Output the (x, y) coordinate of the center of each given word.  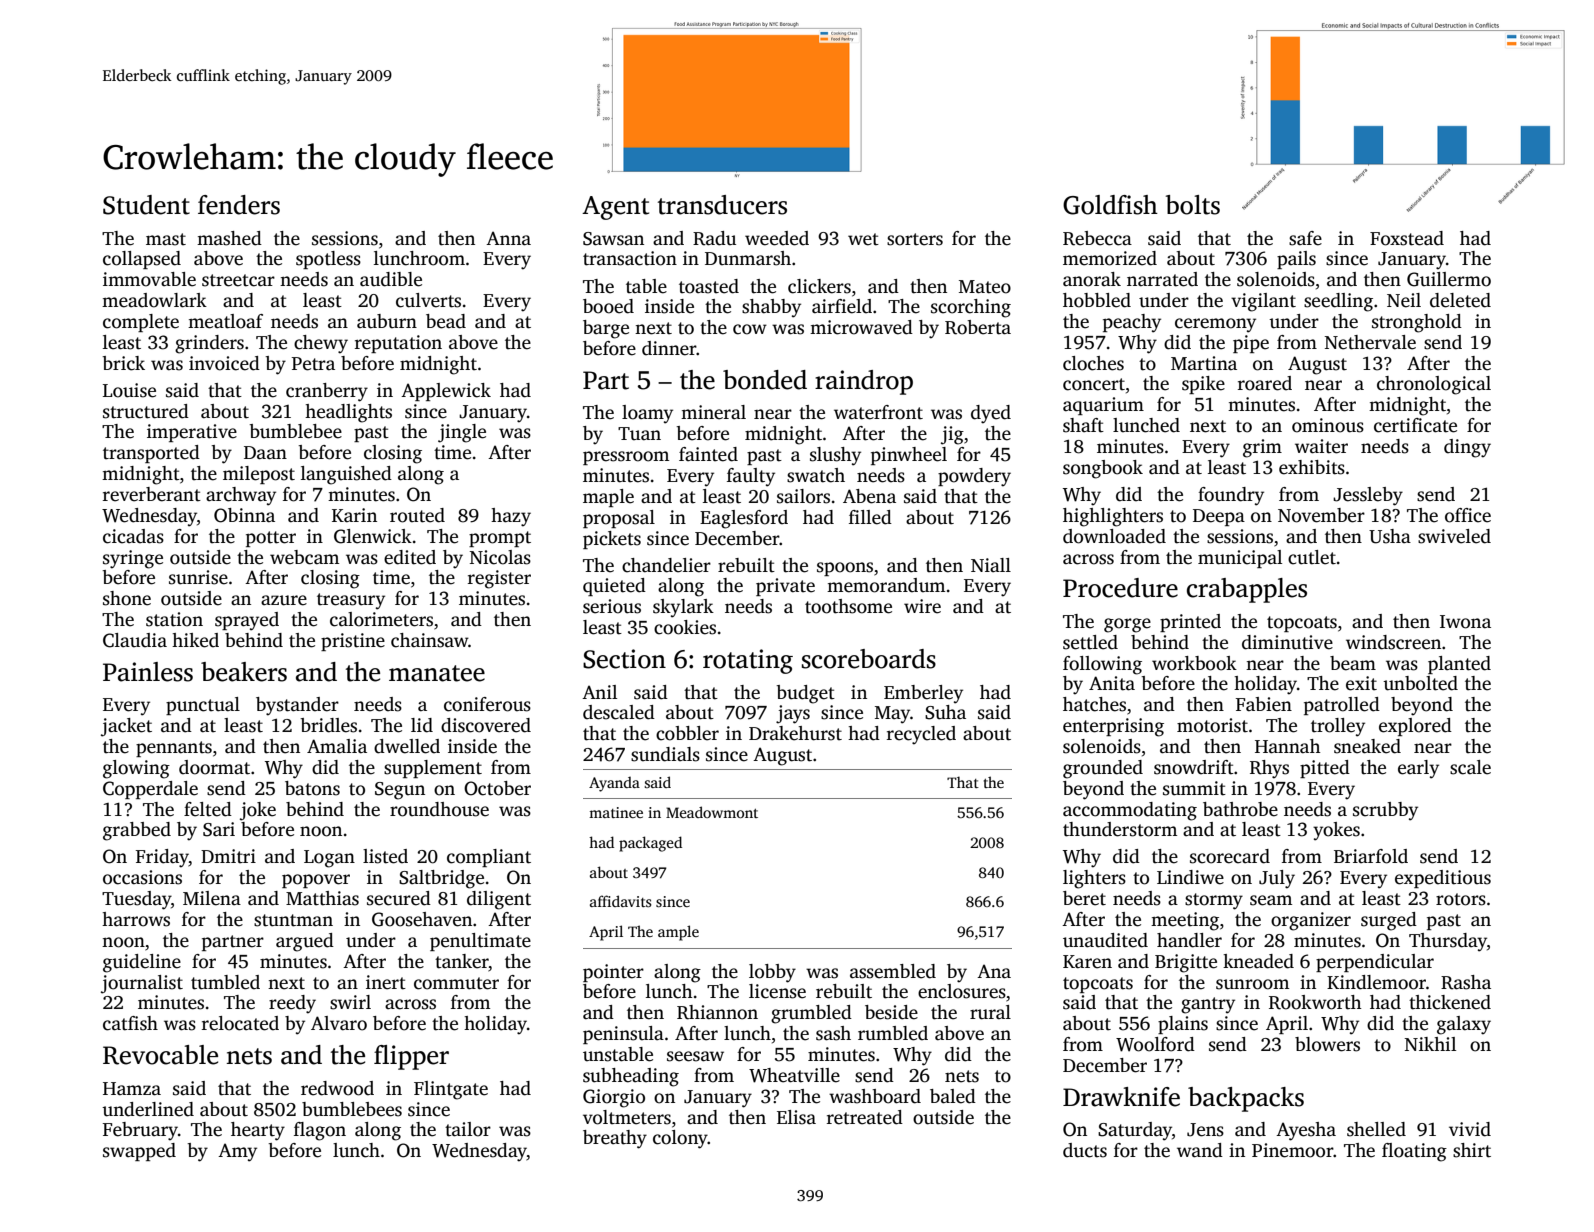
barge (606, 329)
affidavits (621, 901)
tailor (468, 1129)
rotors (1461, 899)
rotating (748, 661)
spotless (328, 260)
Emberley (923, 694)
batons (312, 788)
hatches (1094, 704)
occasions (142, 877)
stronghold (1417, 323)
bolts (1193, 205)
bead (446, 321)
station (174, 619)
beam (1353, 663)
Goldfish (1110, 205)
